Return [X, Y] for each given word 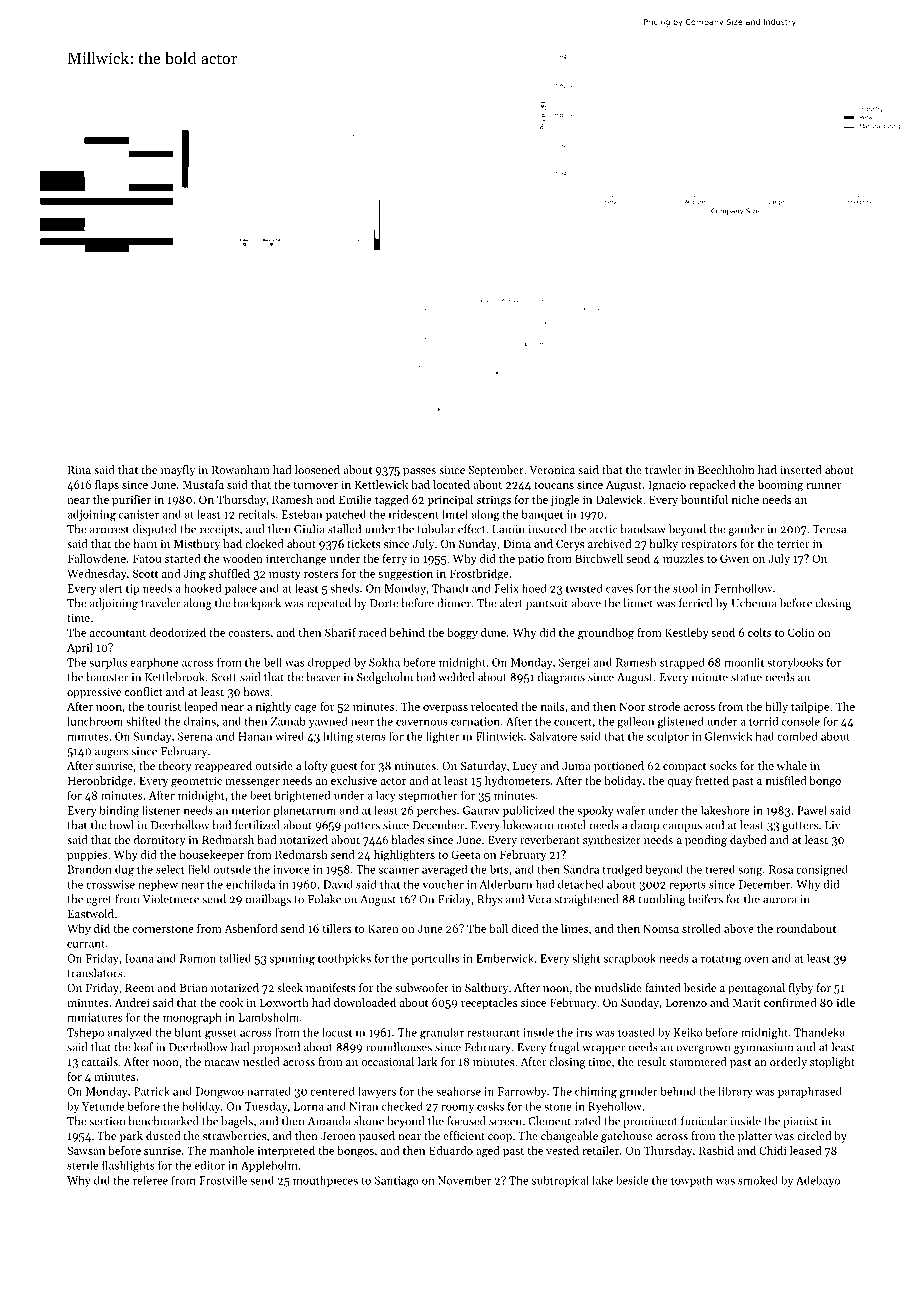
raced [372, 632]
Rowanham [241, 469]
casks [490, 1106]
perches [436, 811]
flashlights [128, 1166]
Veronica [552, 470]
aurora [780, 900]
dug [124, 870]
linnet [638, 603]
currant [86, 944]
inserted [801, 469]
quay [680, 783]
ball [498, 928]
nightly [273, 708]
